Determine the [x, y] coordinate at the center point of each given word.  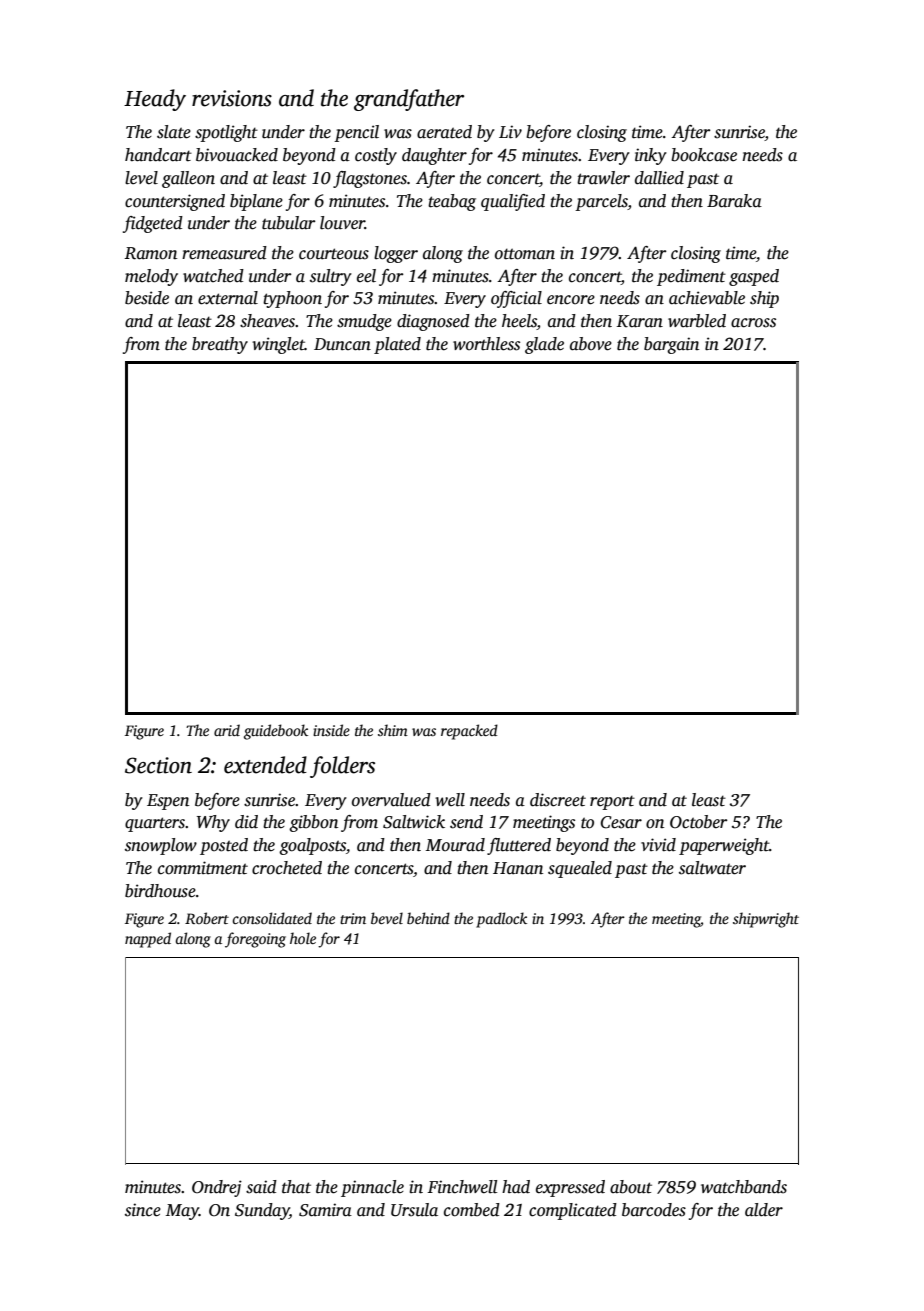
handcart [158, 155]
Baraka [734, 201]
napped [148, 940]
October [699, 822]
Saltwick [414, 822]
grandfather [409, 100]
